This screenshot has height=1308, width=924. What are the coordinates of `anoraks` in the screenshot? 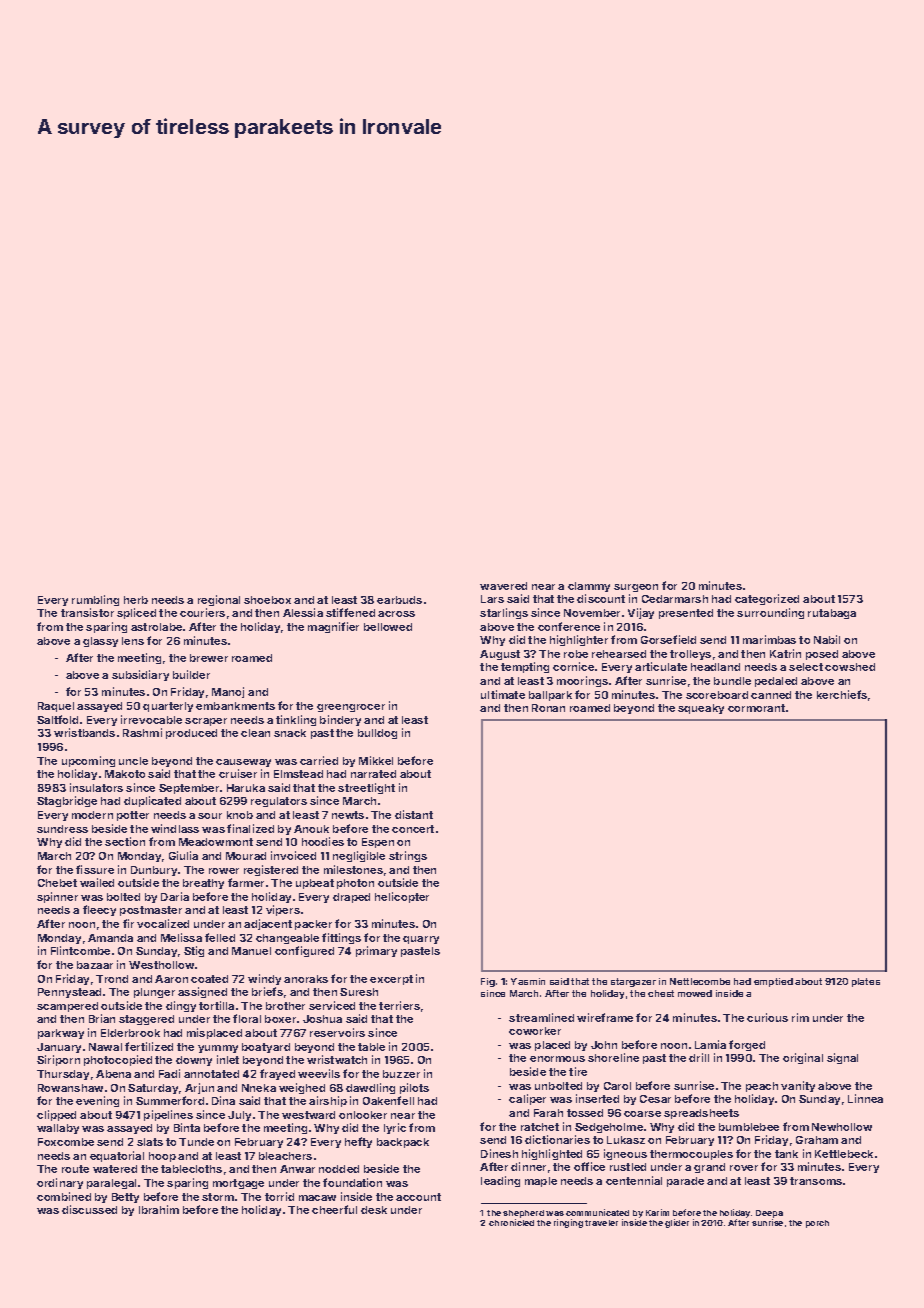 It's located at (306, 979).
